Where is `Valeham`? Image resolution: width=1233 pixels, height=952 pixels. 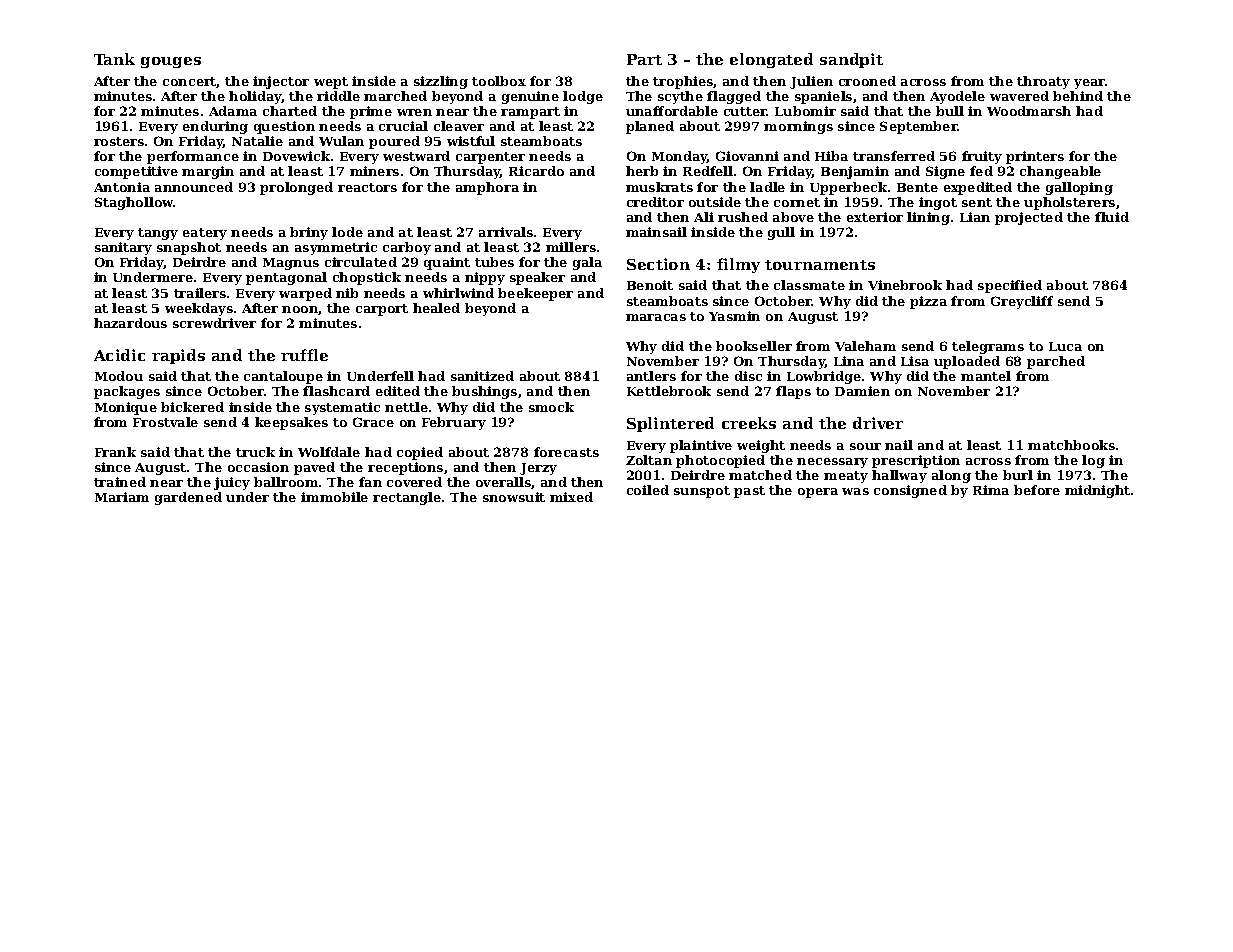
Valeham is located at coordinates (865, 346).
